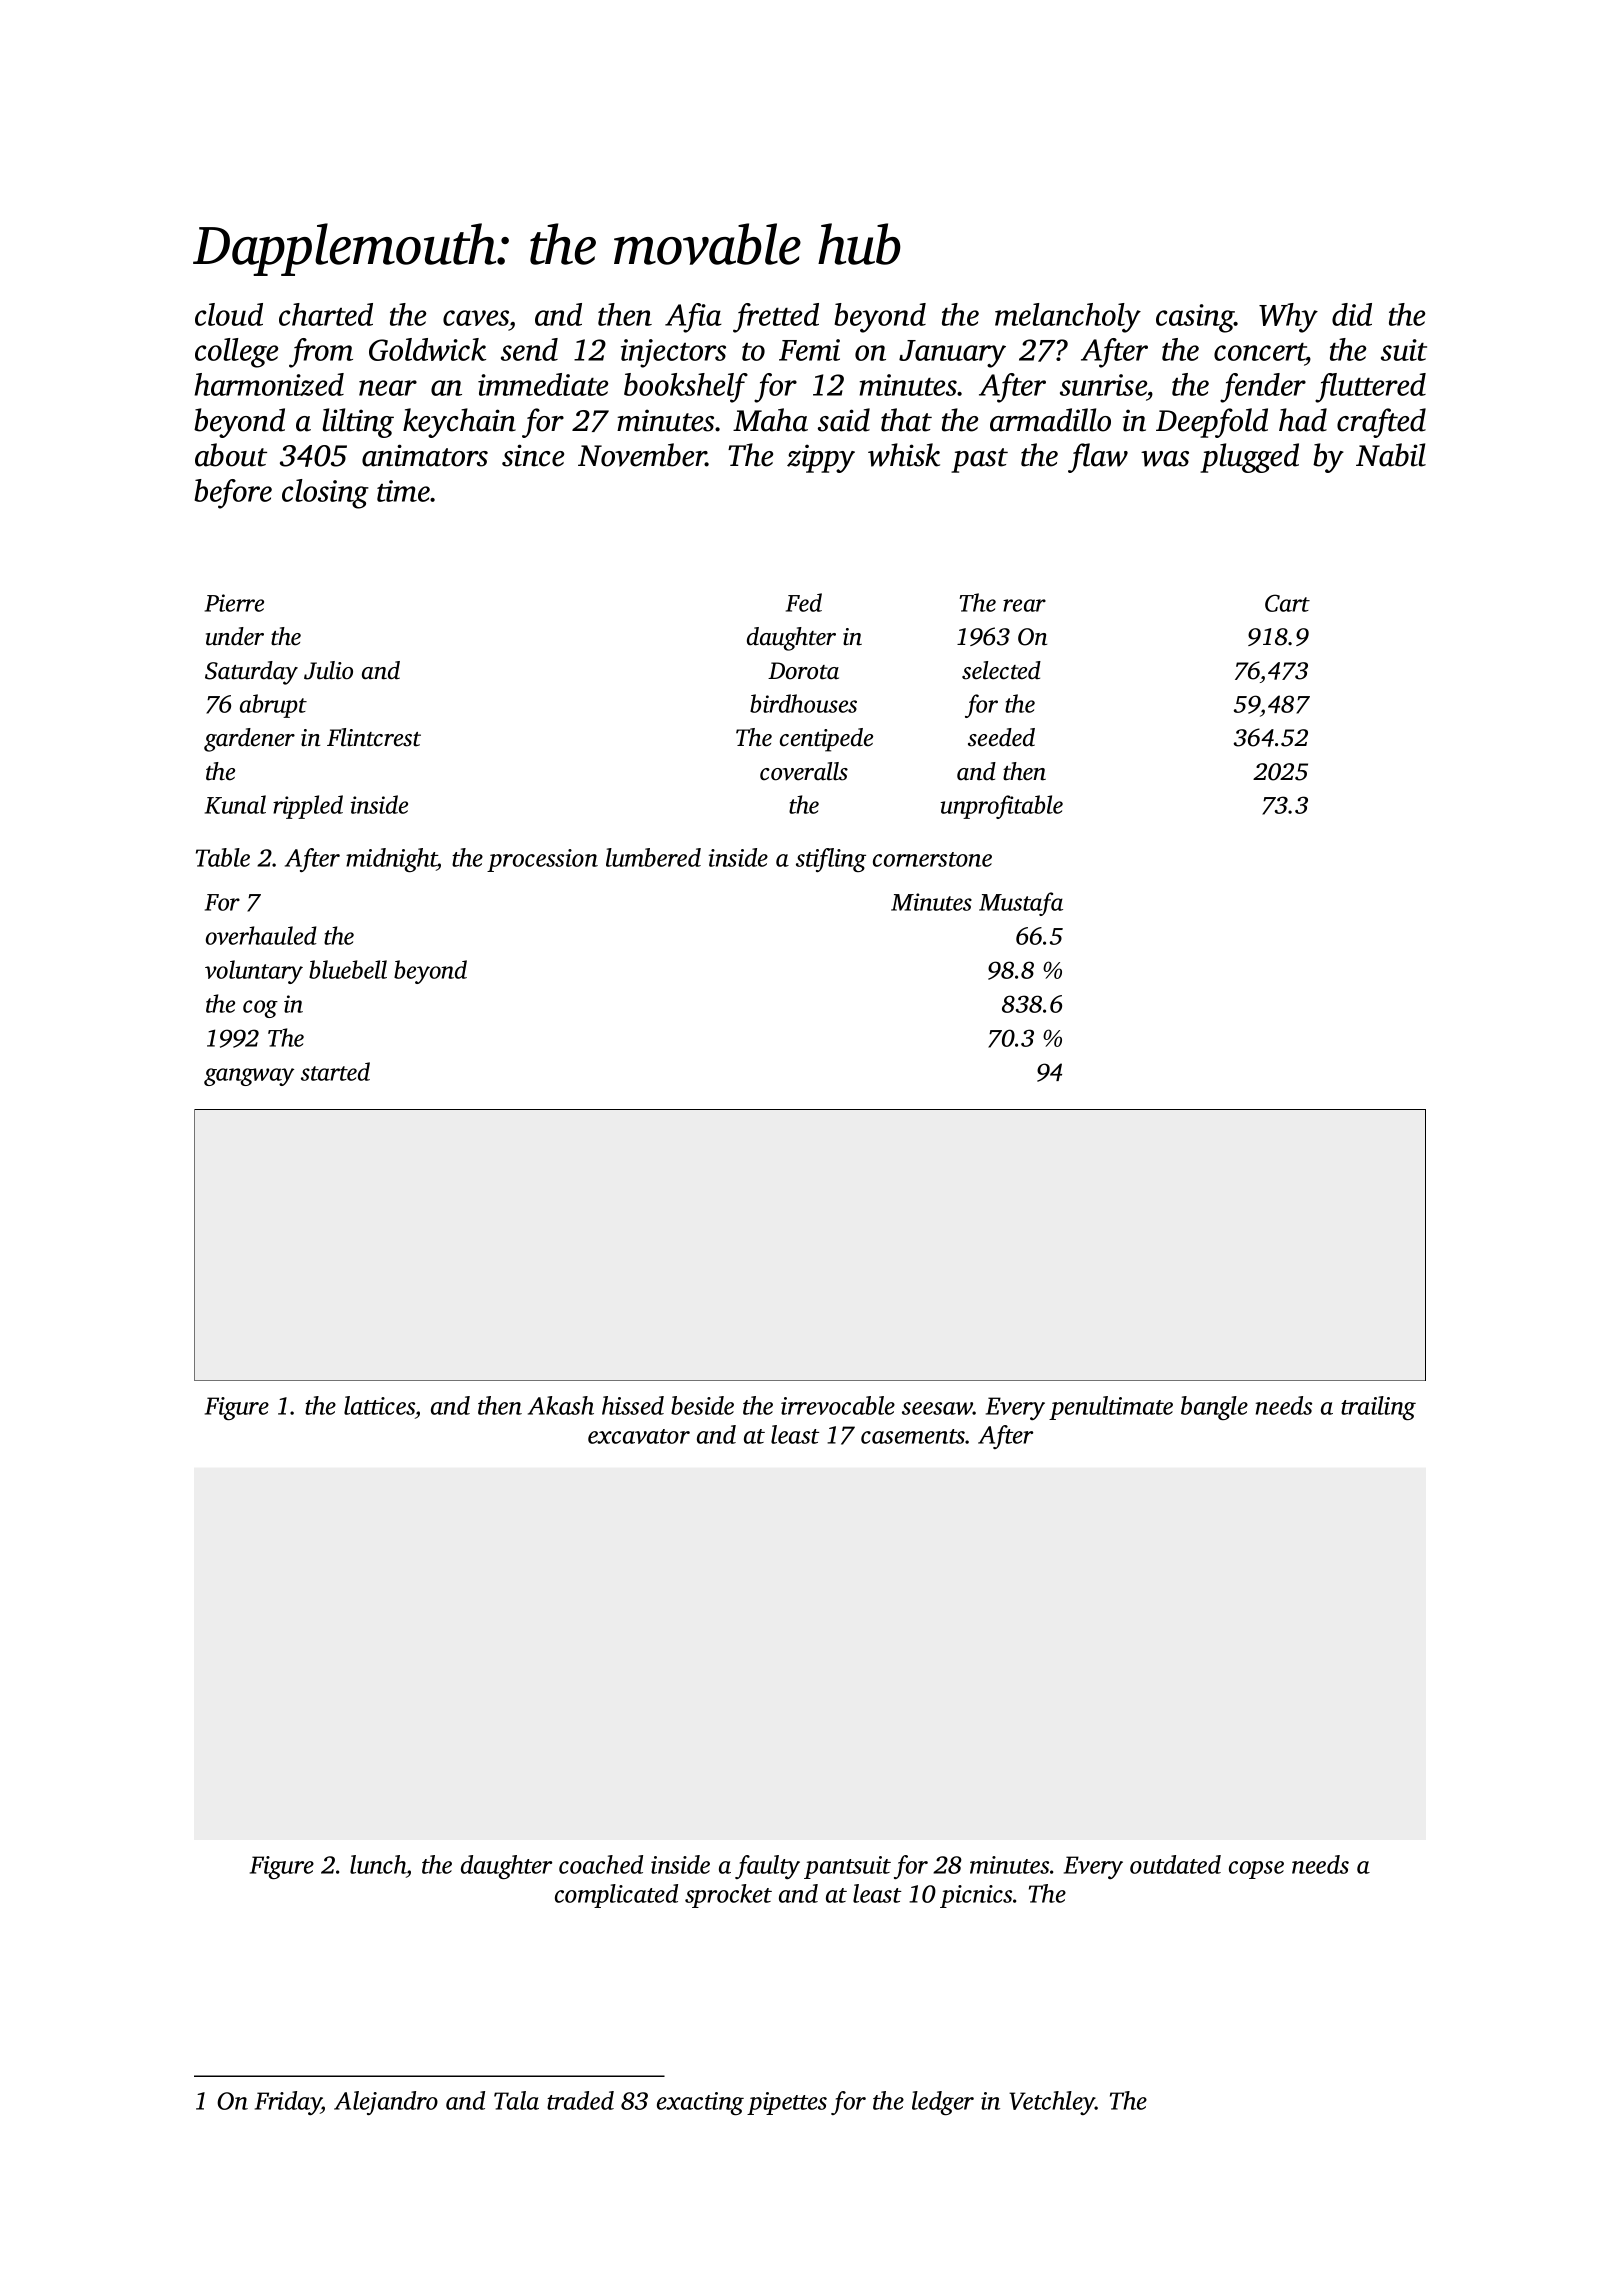  What do you see at coordinates (236, 353) in the page?
I see `college` at bounding box center [236, 353].
